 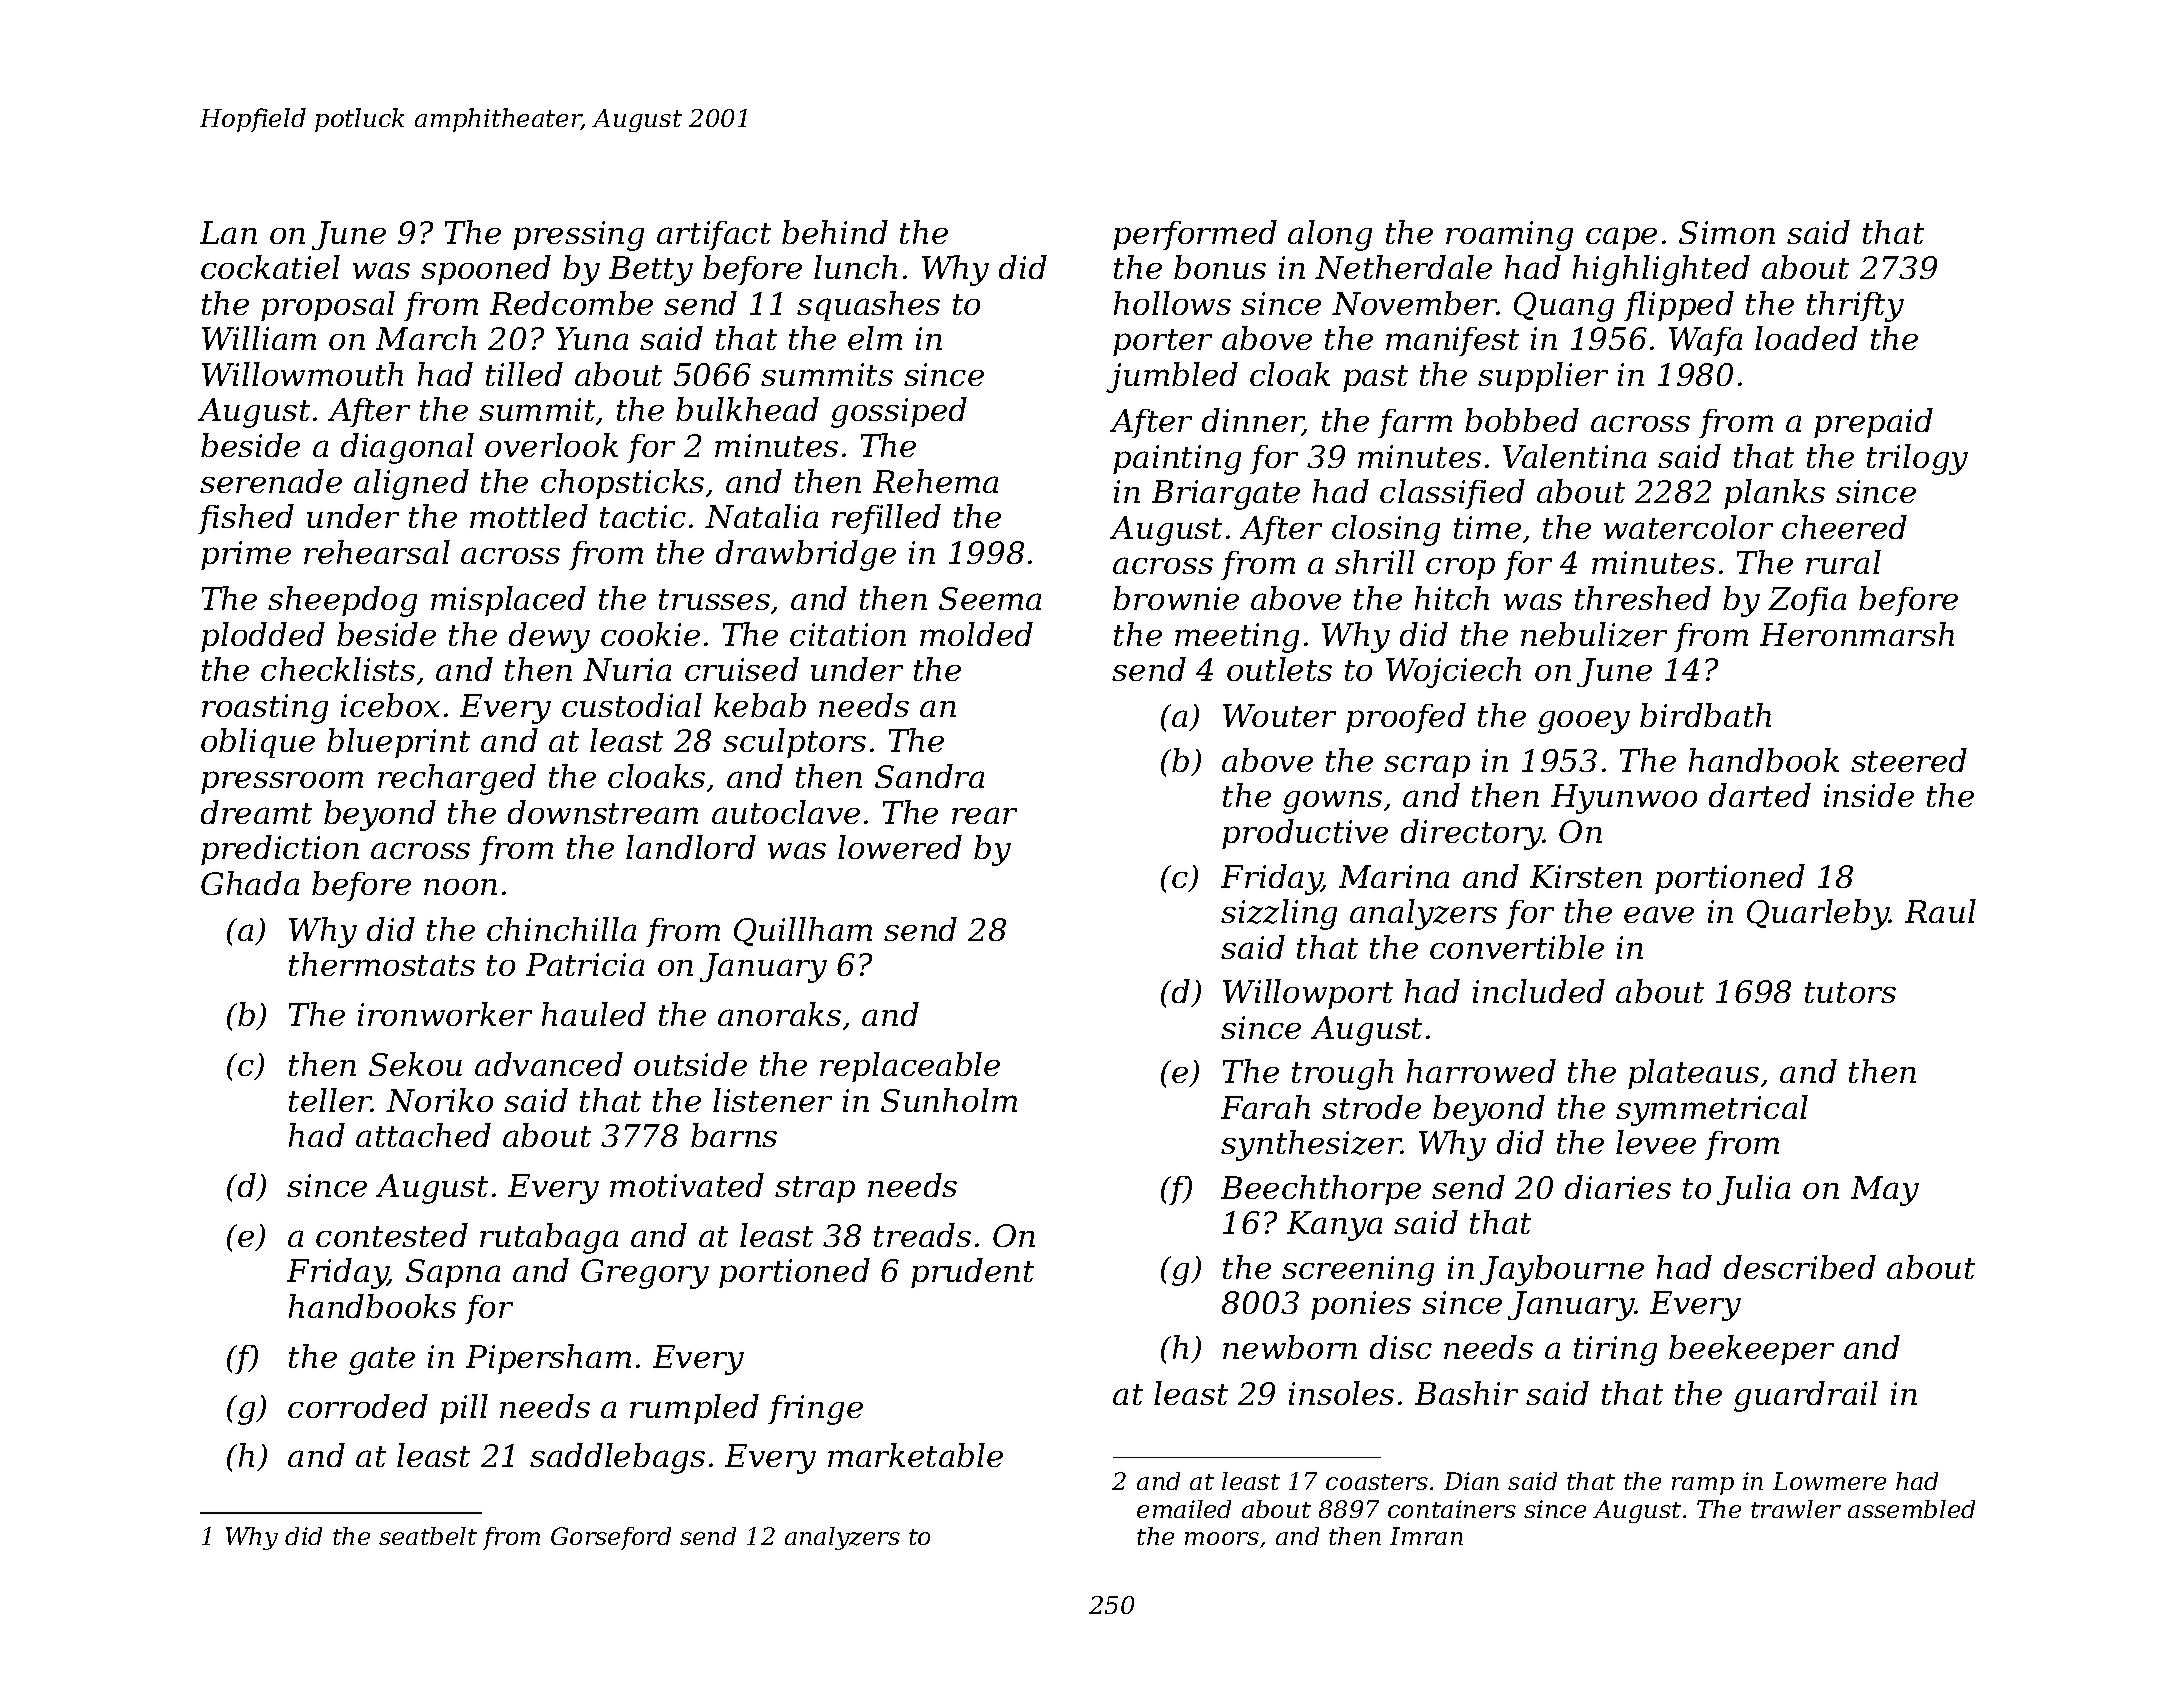 I want to click on brownie, so click(x=1176, y=598).
